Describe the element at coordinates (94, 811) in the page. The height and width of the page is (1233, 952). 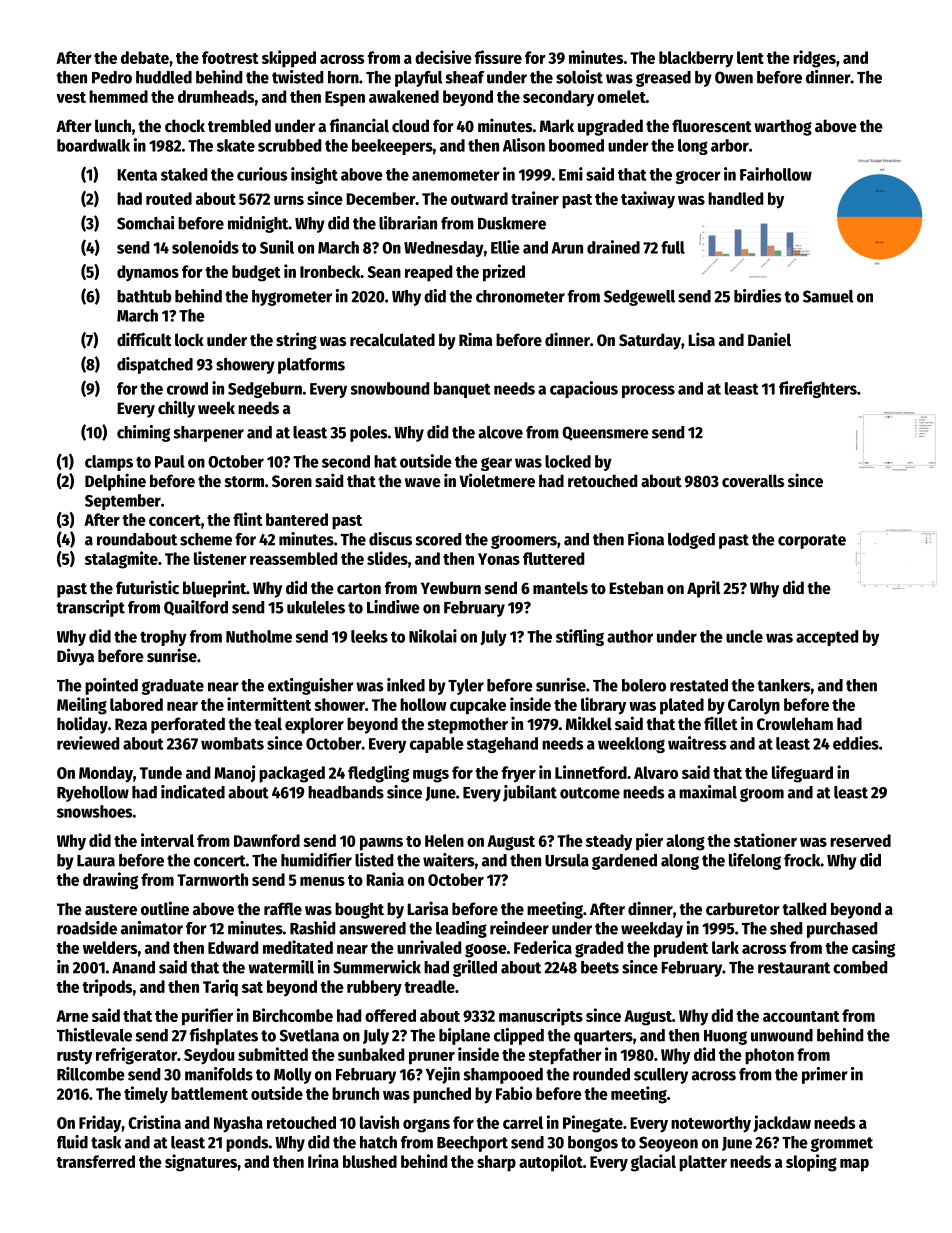
I see `snowshoes` at that location.
